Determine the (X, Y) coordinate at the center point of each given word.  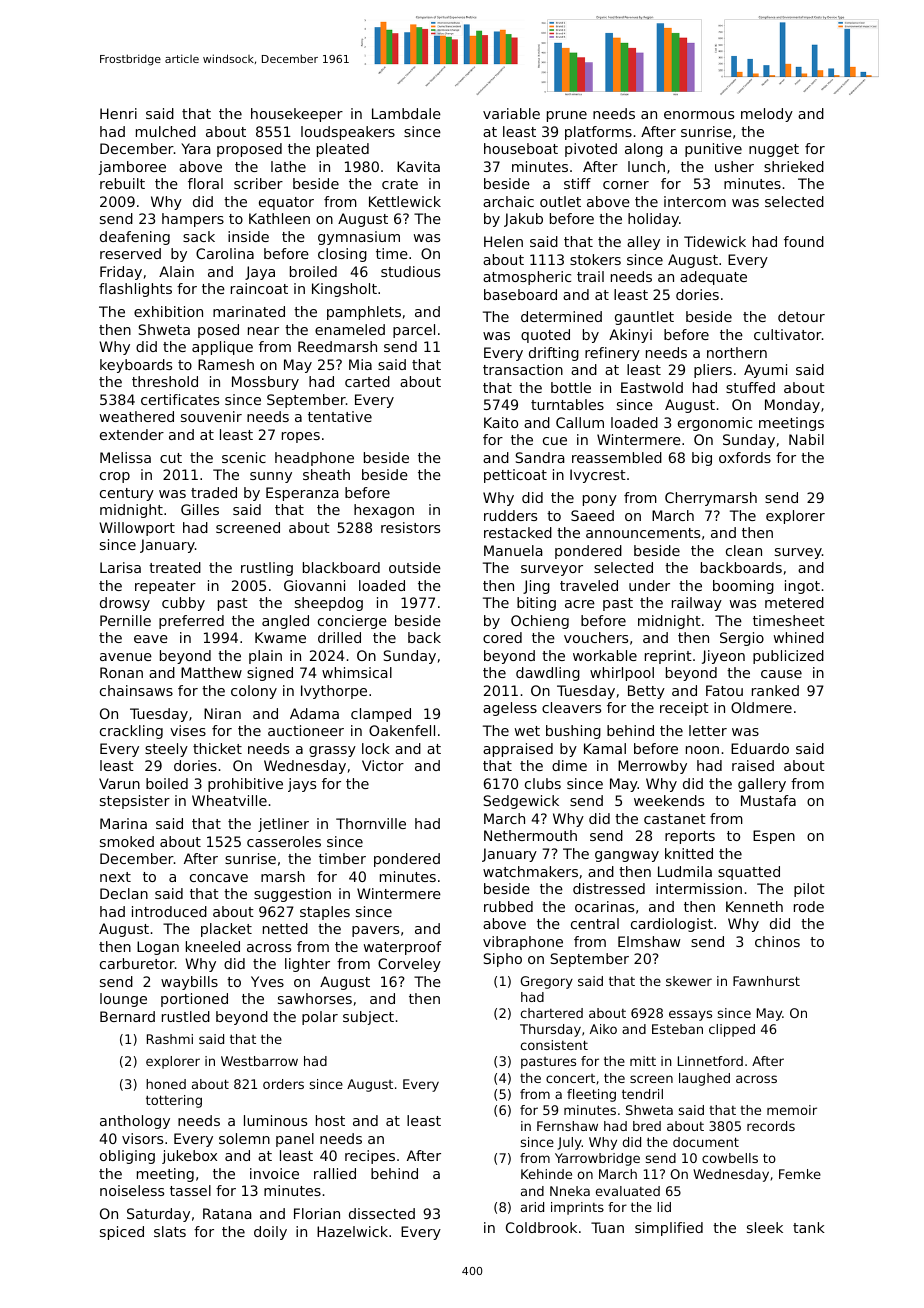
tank (809, 1227)
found (804, 241)
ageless (510, 709)
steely (166, 750)
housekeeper (297, 115)
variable (511, 113)
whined (799, 637)
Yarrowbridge (597, 1159)
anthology (135, 1122)
